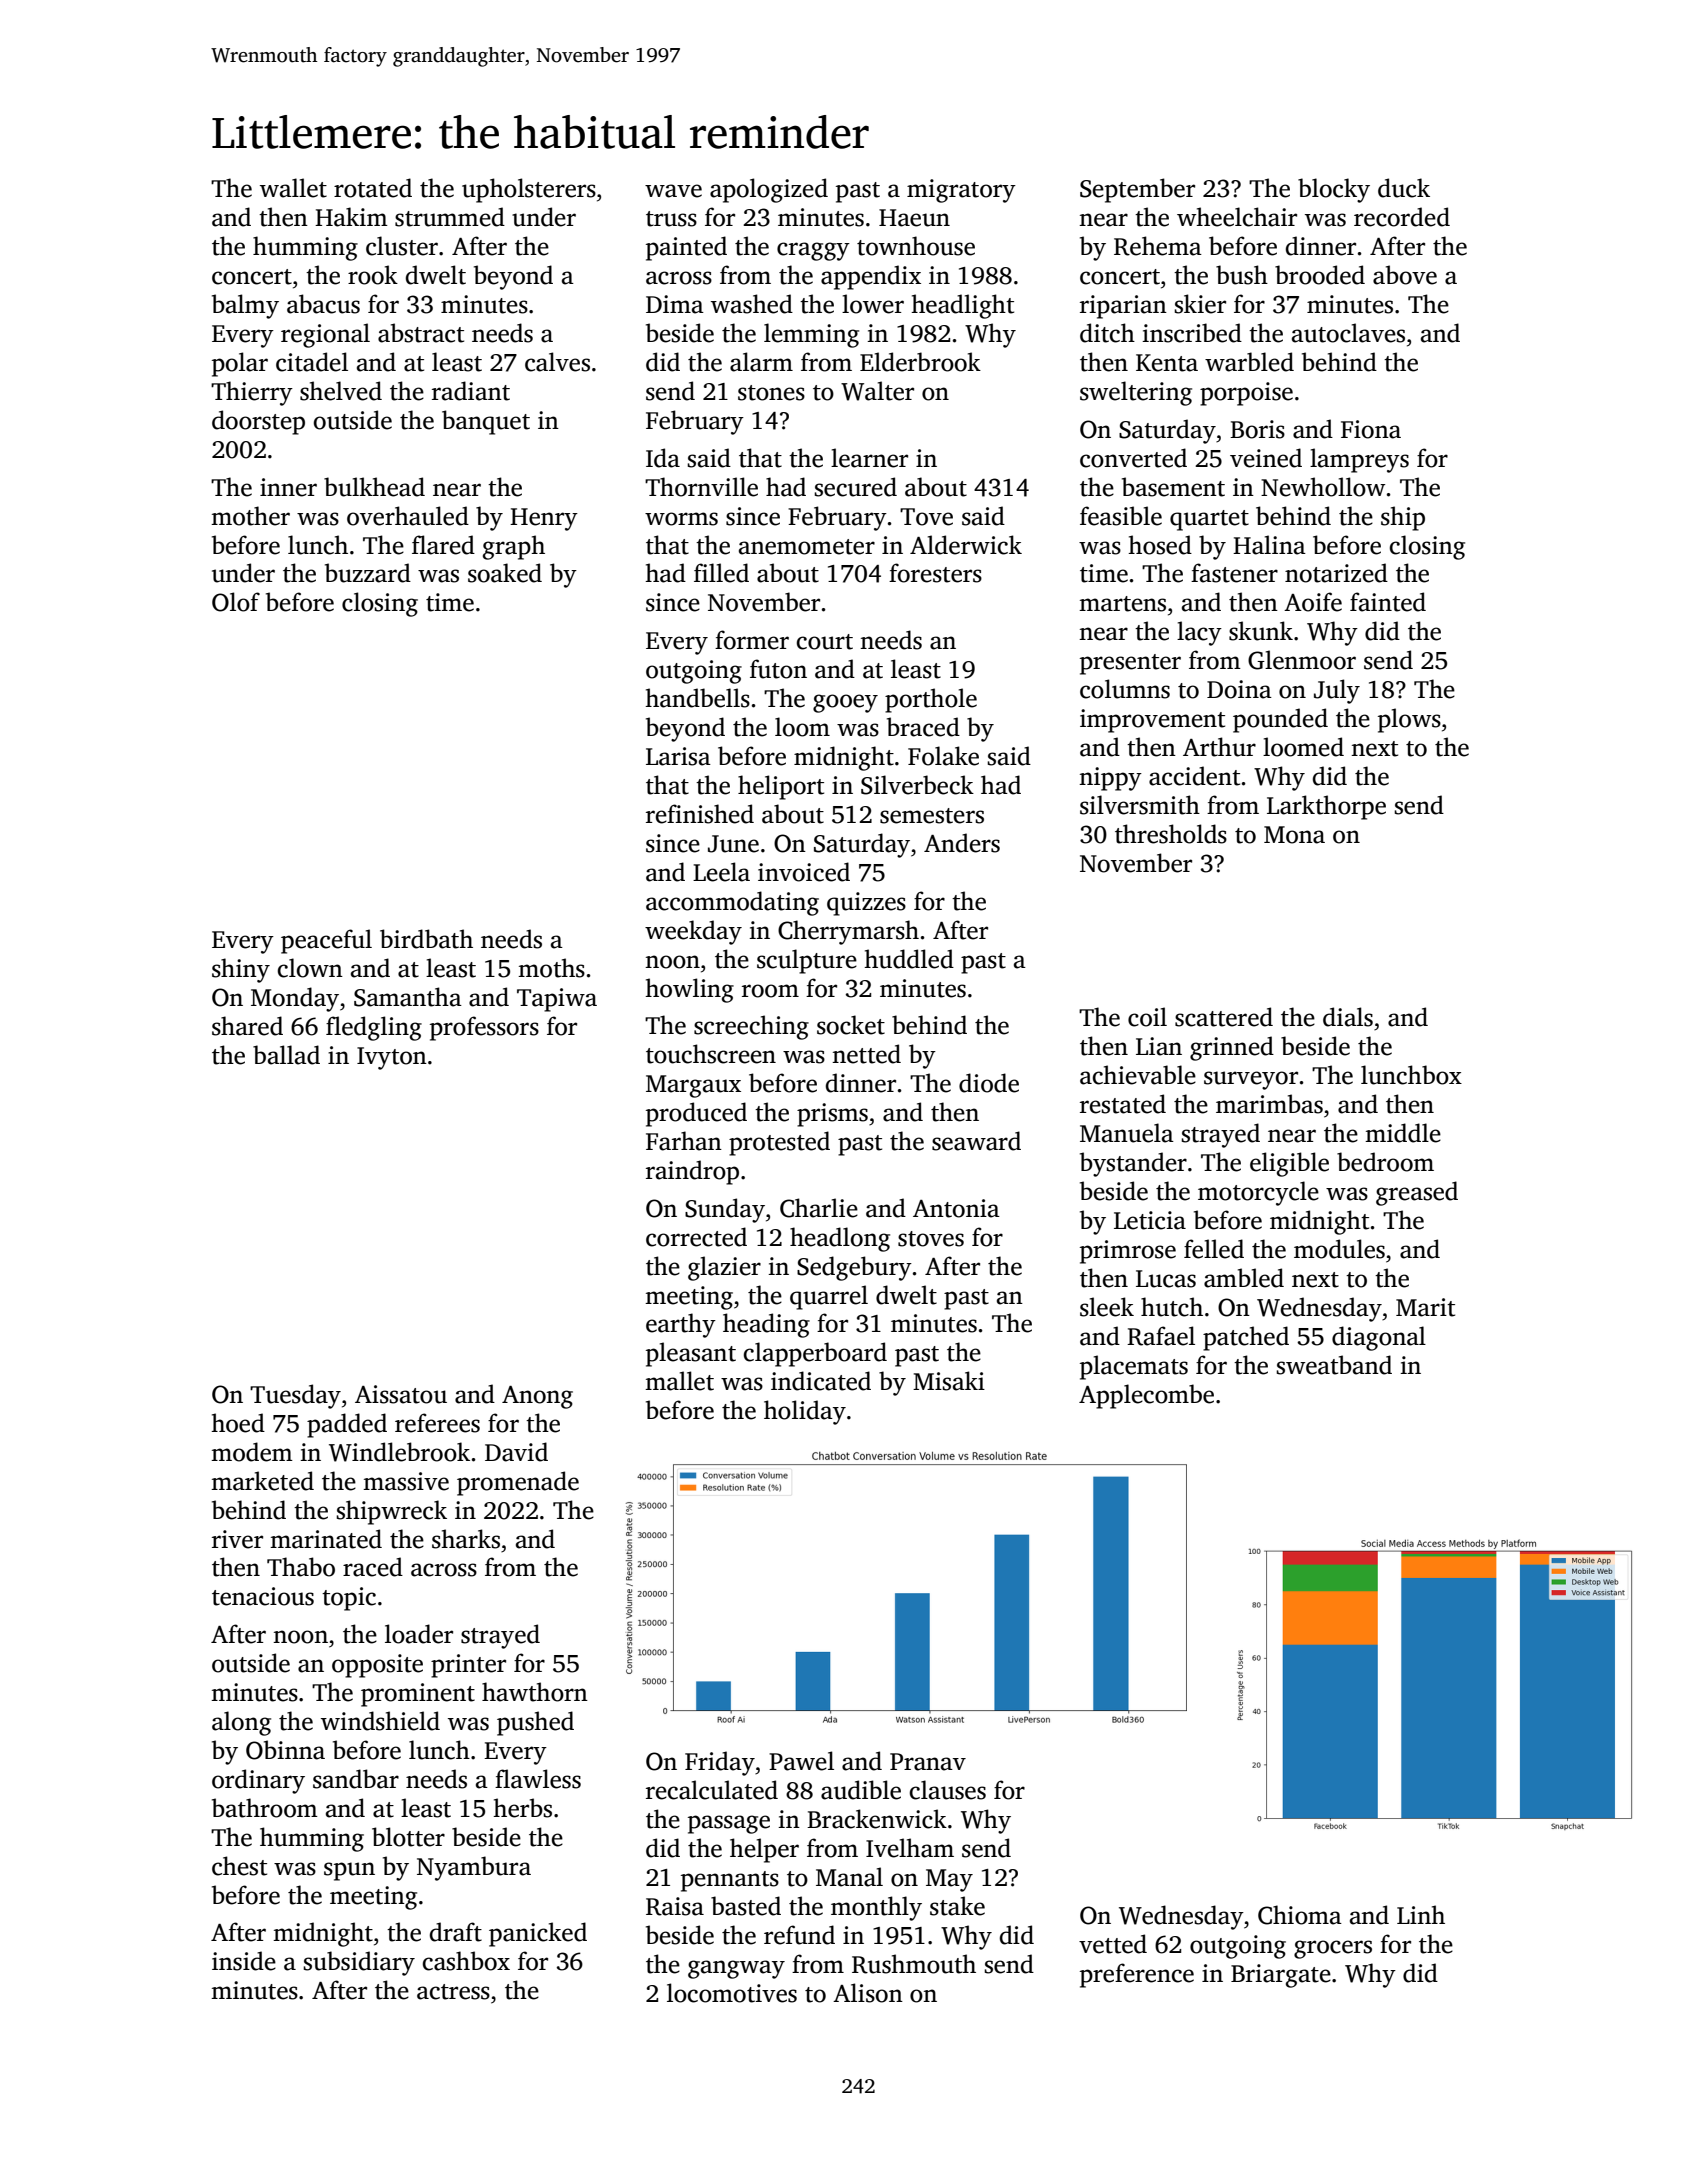  I want to click on locomotives, so click(732, 1993).
